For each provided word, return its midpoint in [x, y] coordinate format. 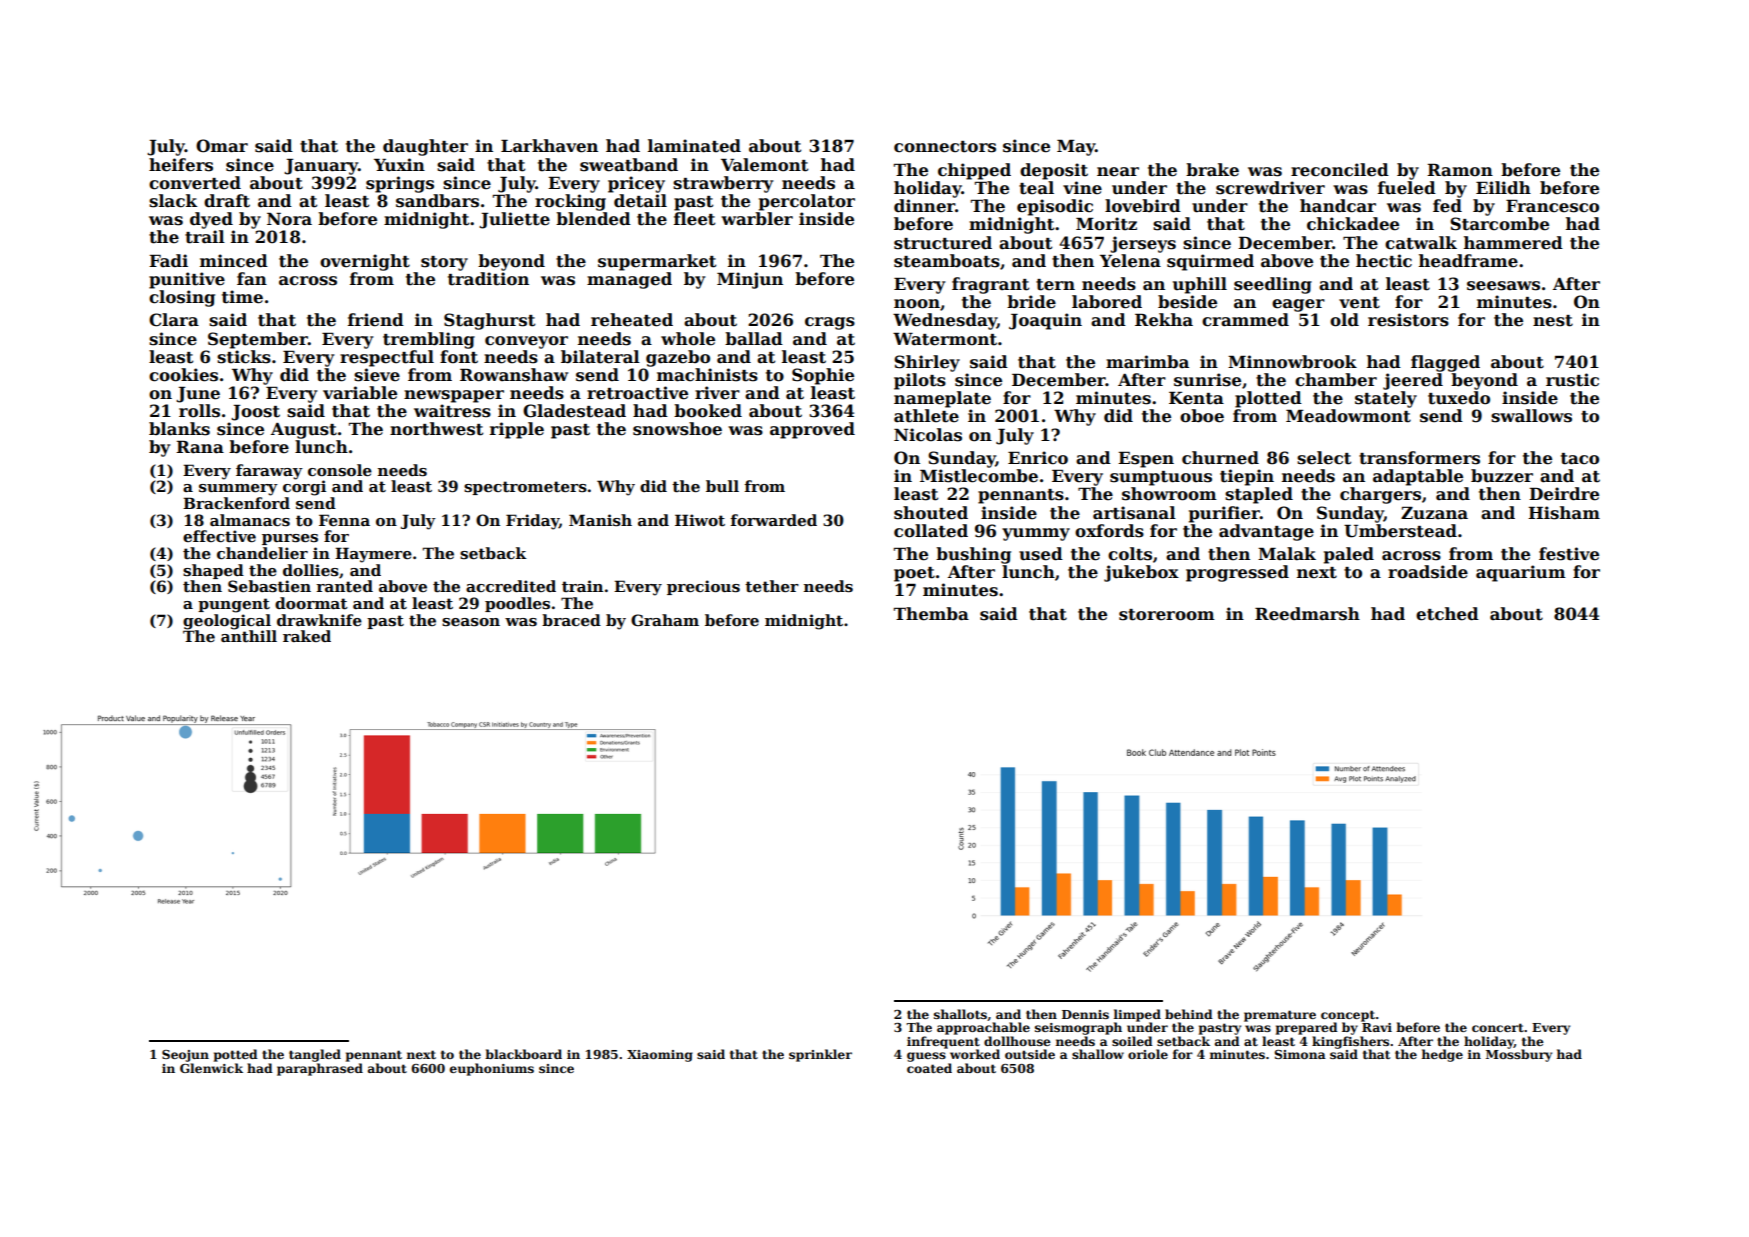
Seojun [185, 1056]
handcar [1338, 206]
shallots [960, 1014]
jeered [1413, 381]
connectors [945, 147]
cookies [183, 375]
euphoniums [492, 1069]
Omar [222, 146]
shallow [1098, 1054]
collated [931, 531]
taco [1580, 459]
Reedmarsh [1307, 614]
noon [917, 304]
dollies [311, 570]
